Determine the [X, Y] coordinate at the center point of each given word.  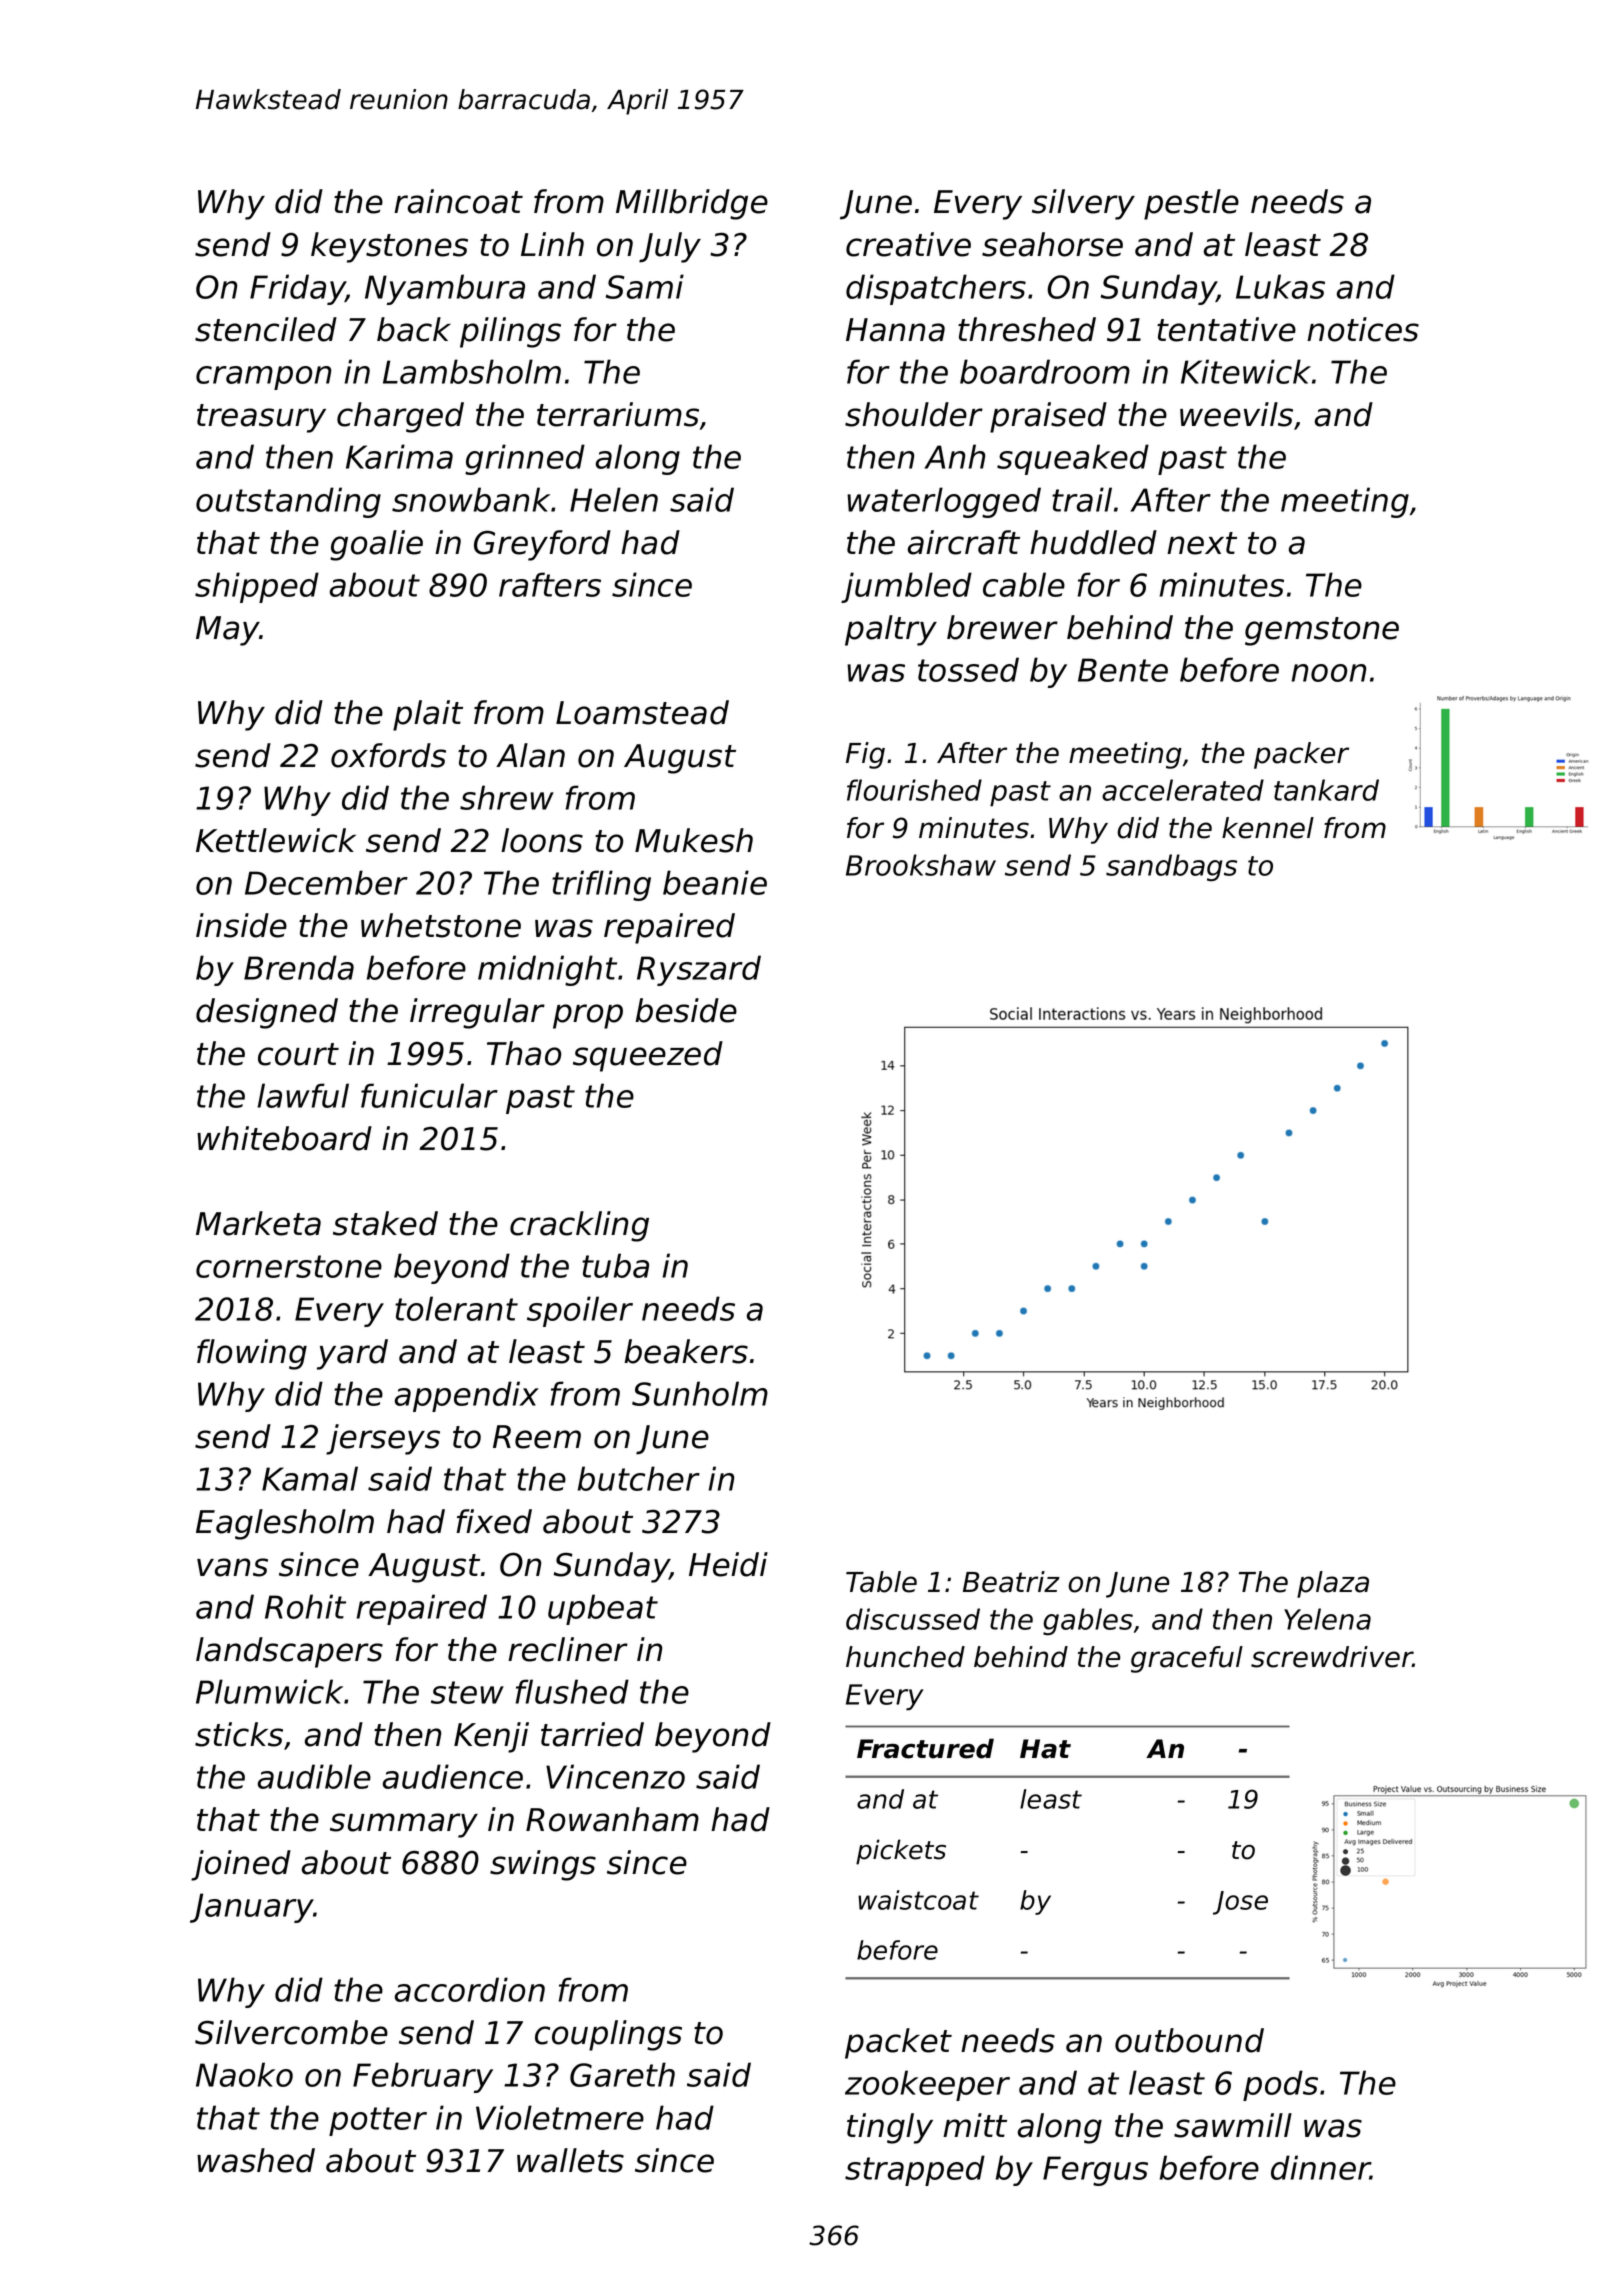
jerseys [383, 1439]
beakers [686, 1351]
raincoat [458, 201]
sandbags [1171, 867]
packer [1301, 755]
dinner [1321, 2167]
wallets [570, 2160]
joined [241, 1865]
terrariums [618, 414]
